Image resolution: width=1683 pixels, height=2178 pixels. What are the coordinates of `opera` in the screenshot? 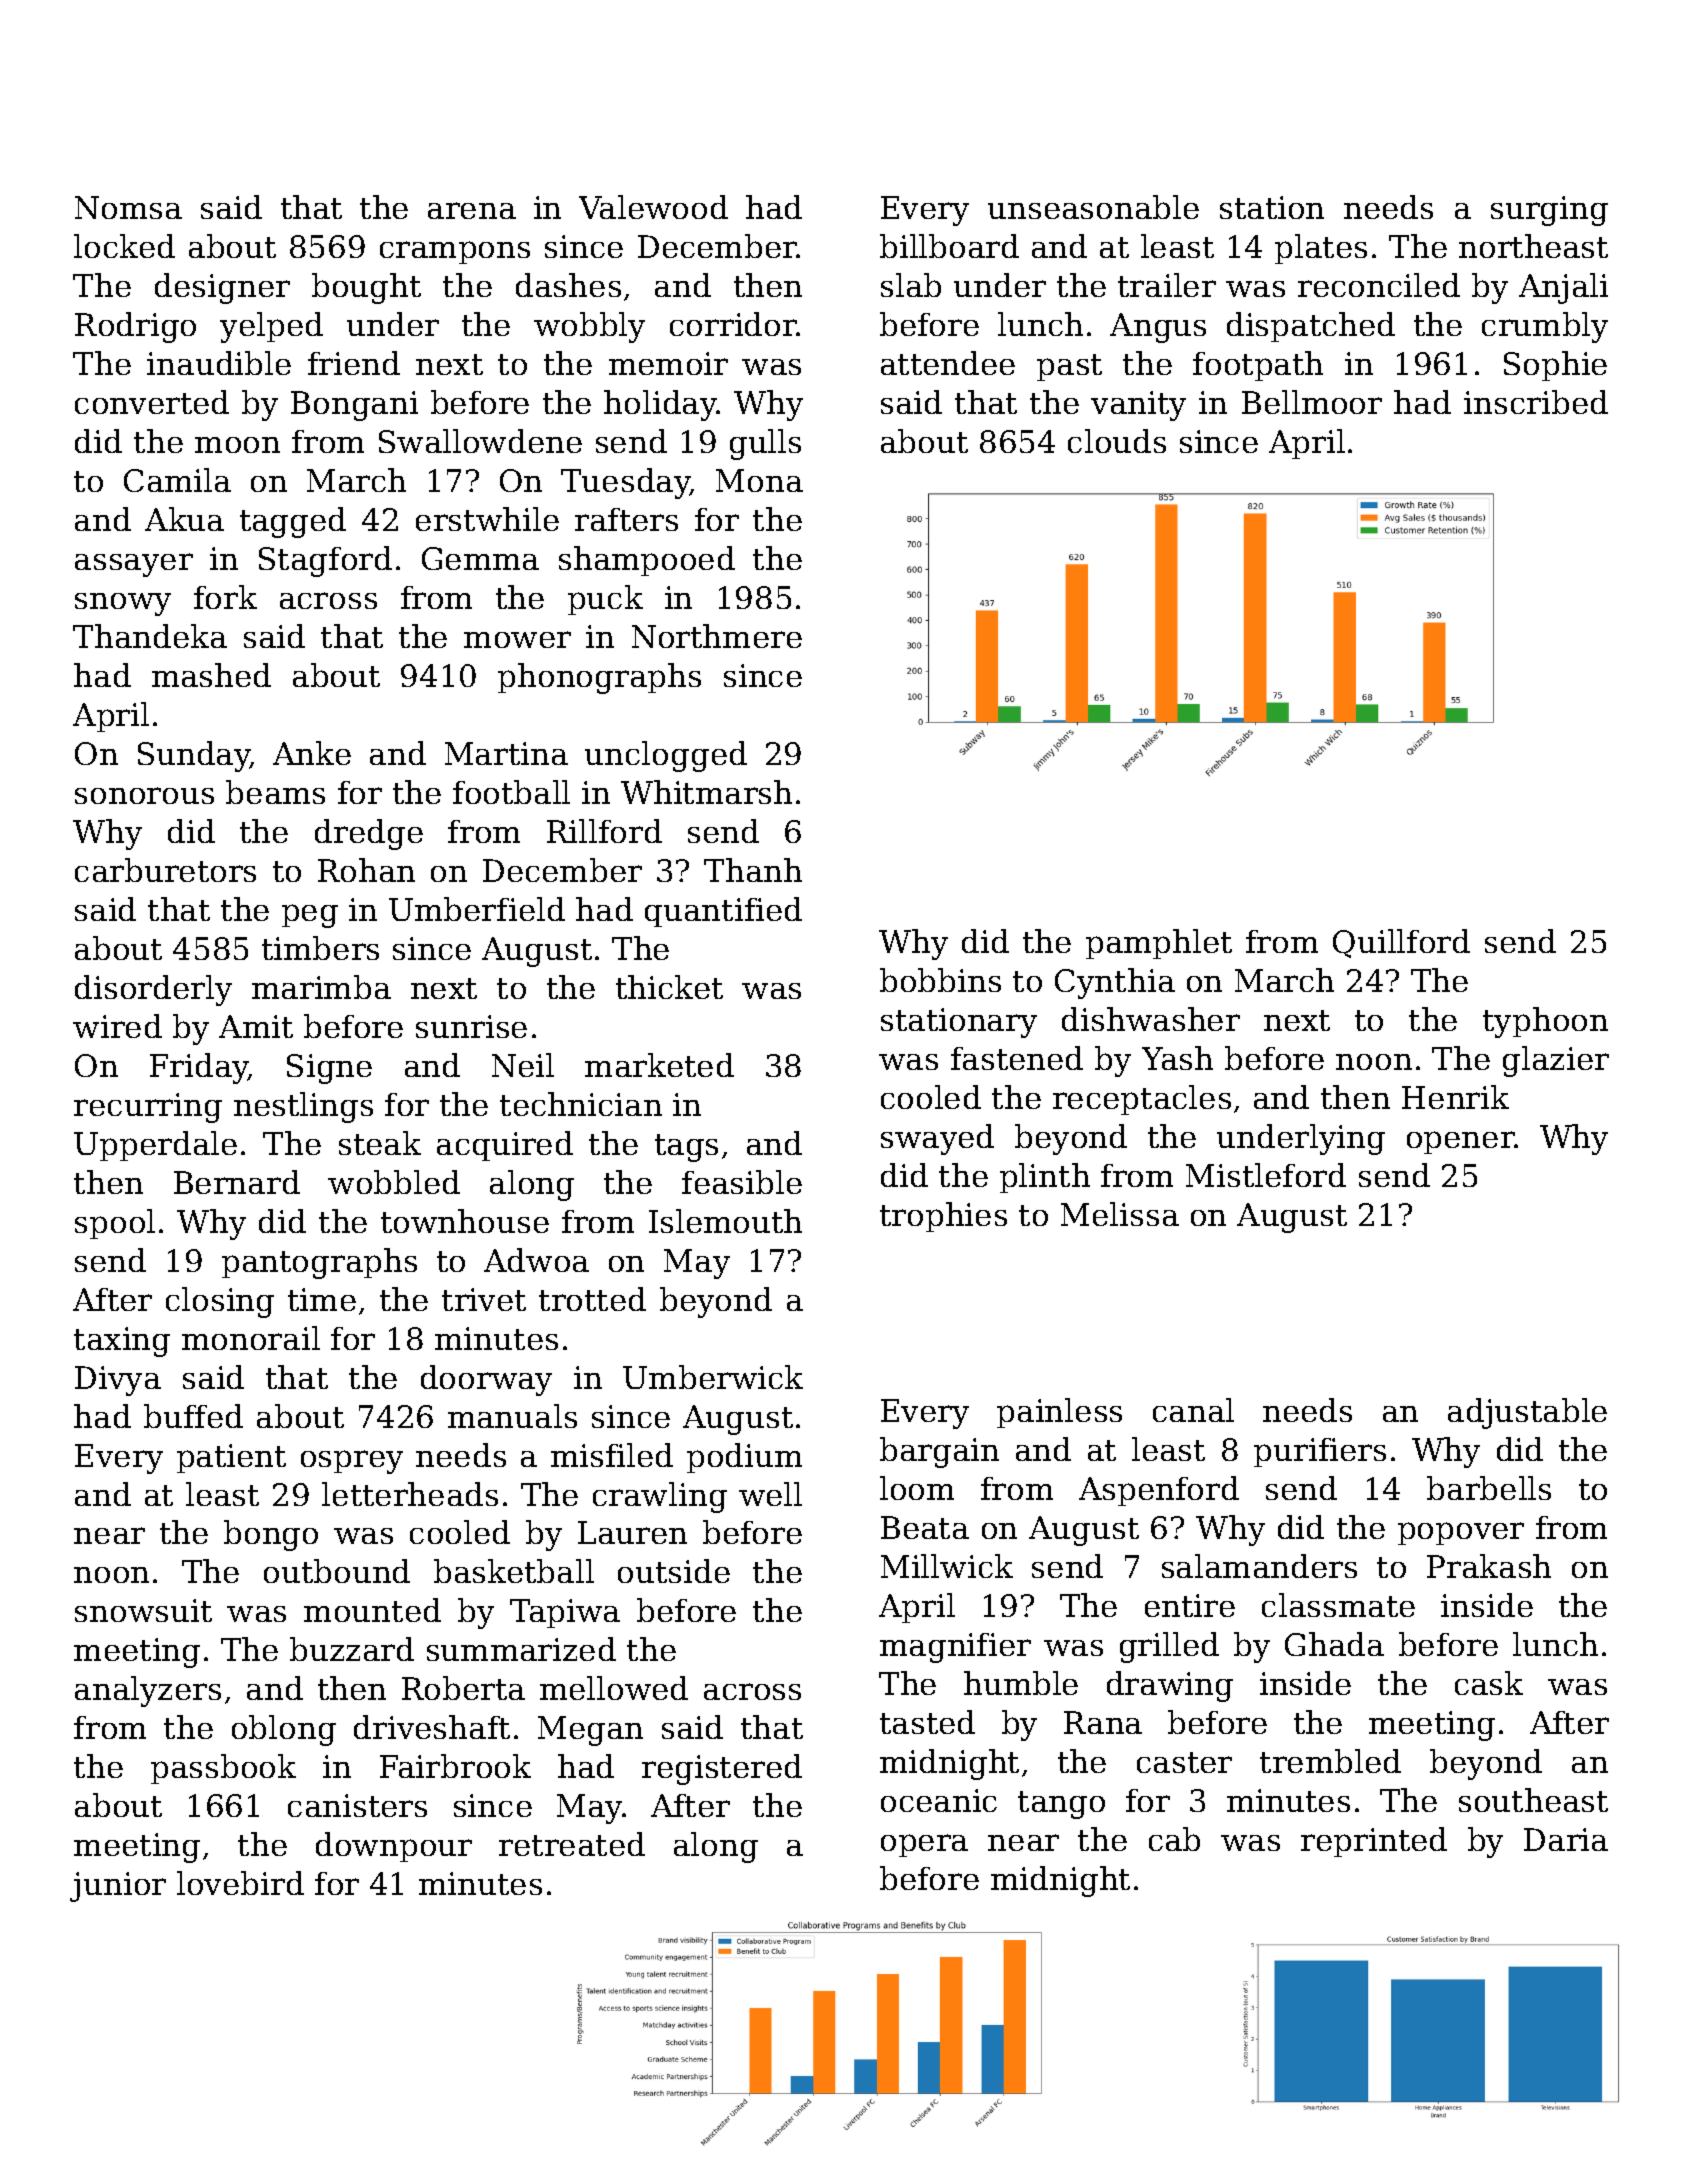 It's located at (924, 1845).
